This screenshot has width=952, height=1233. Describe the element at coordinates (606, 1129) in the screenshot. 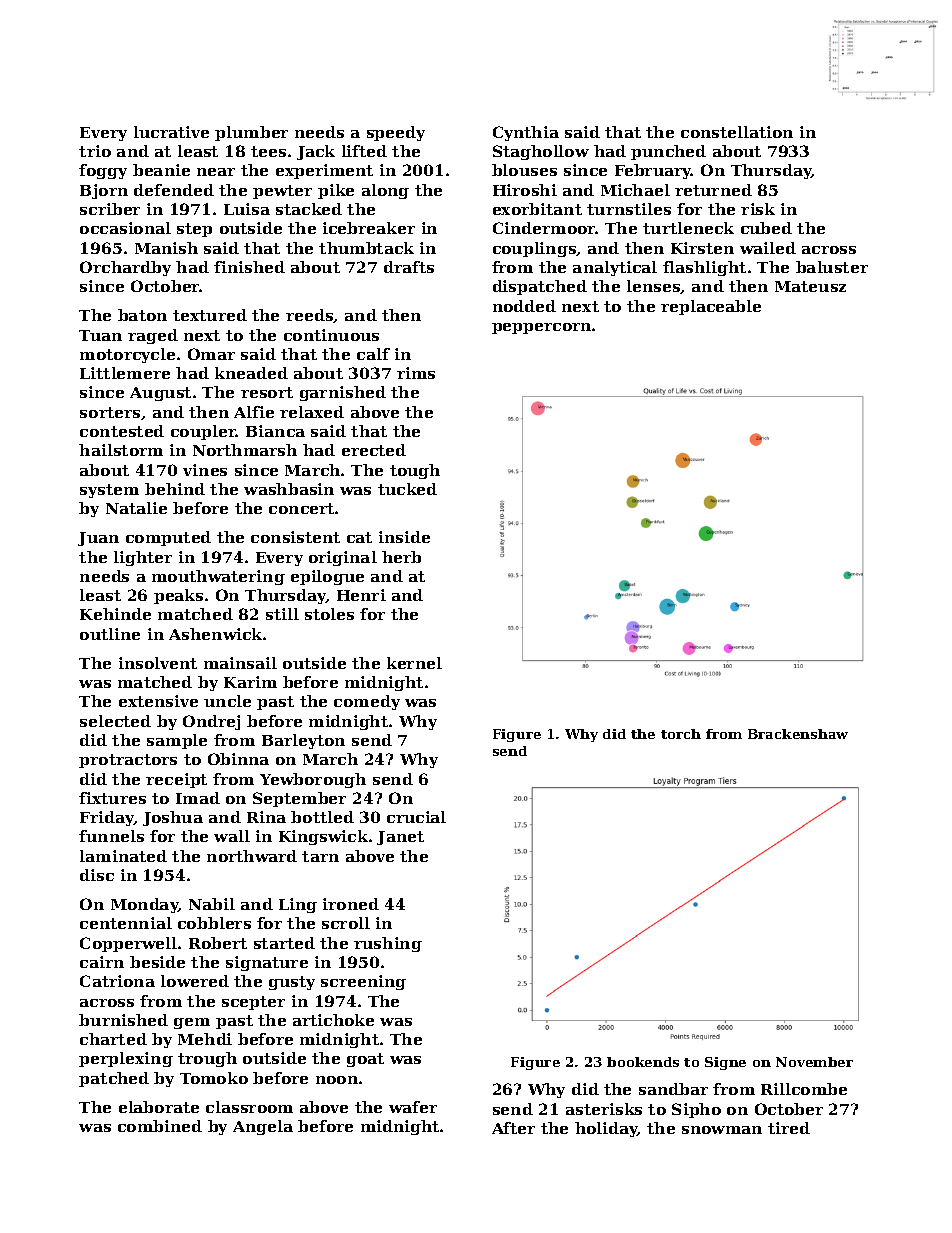

I see `holiday` at that location.
